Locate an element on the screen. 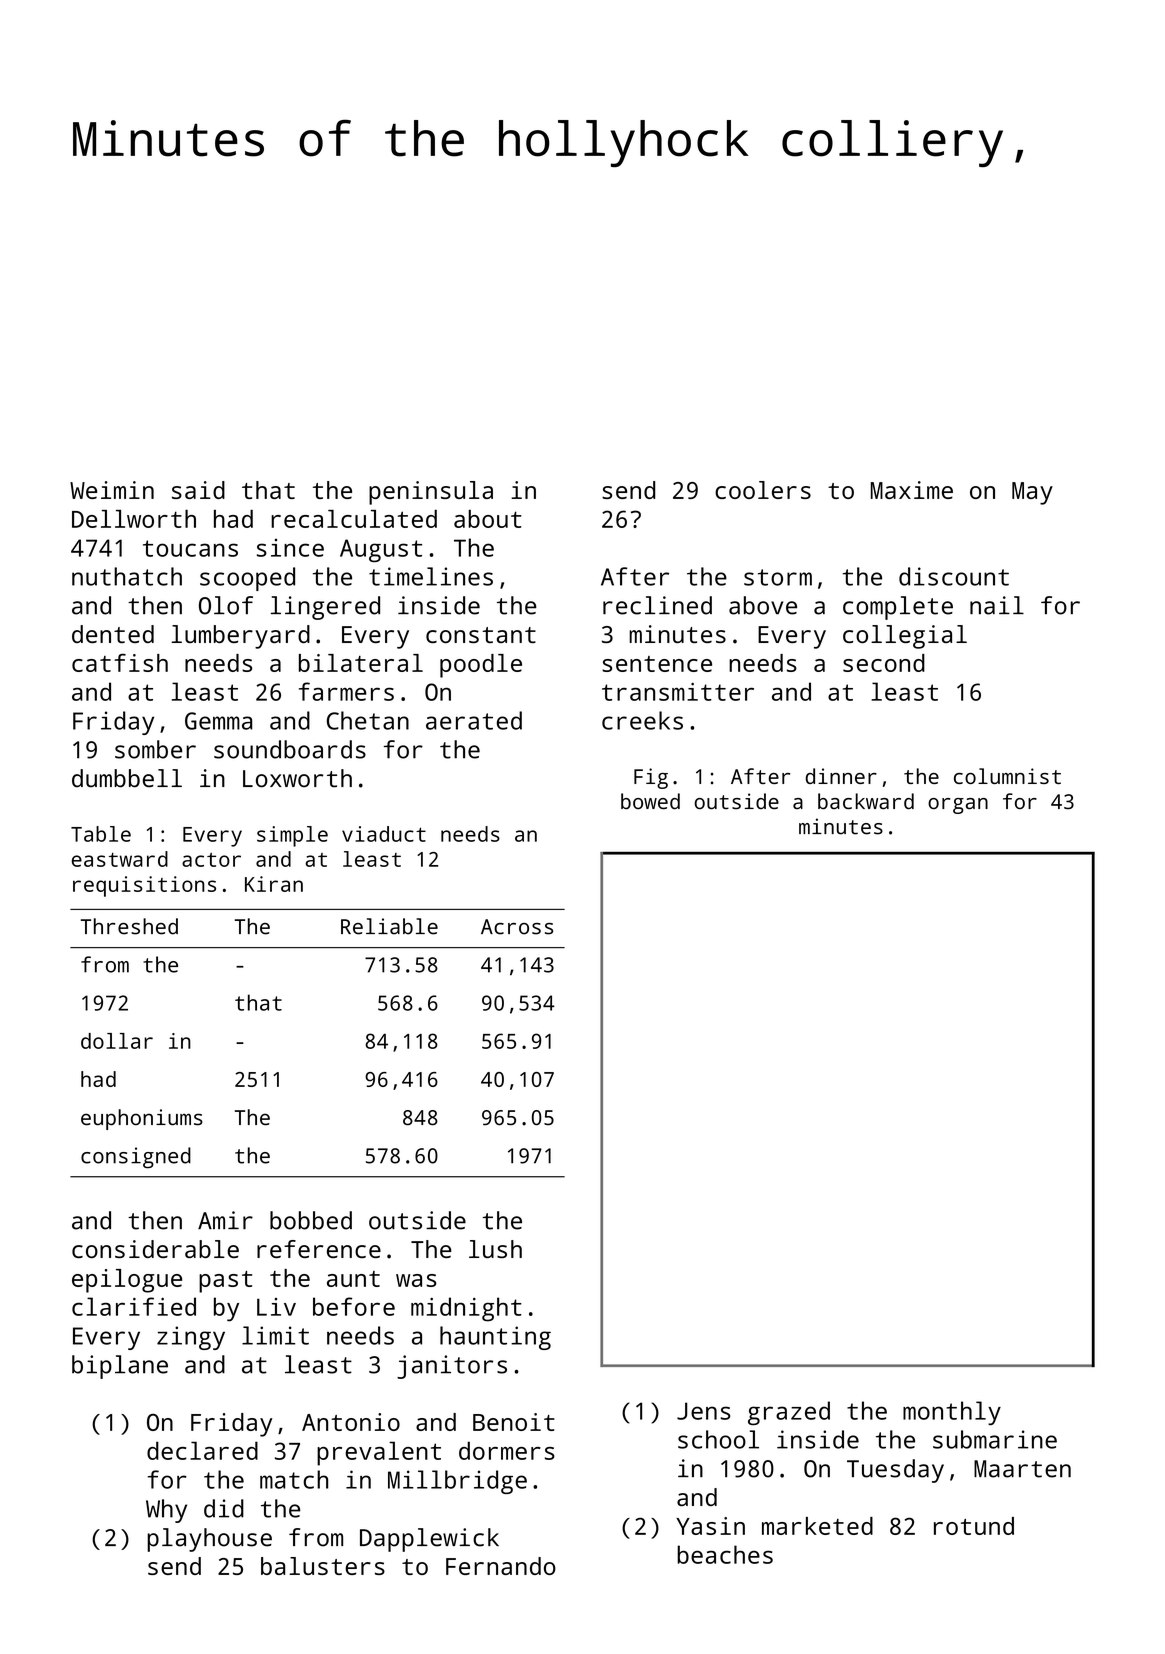 The width and height of the screenshot is (1165, 1654). lush is located at coordinates (495, 1249).
